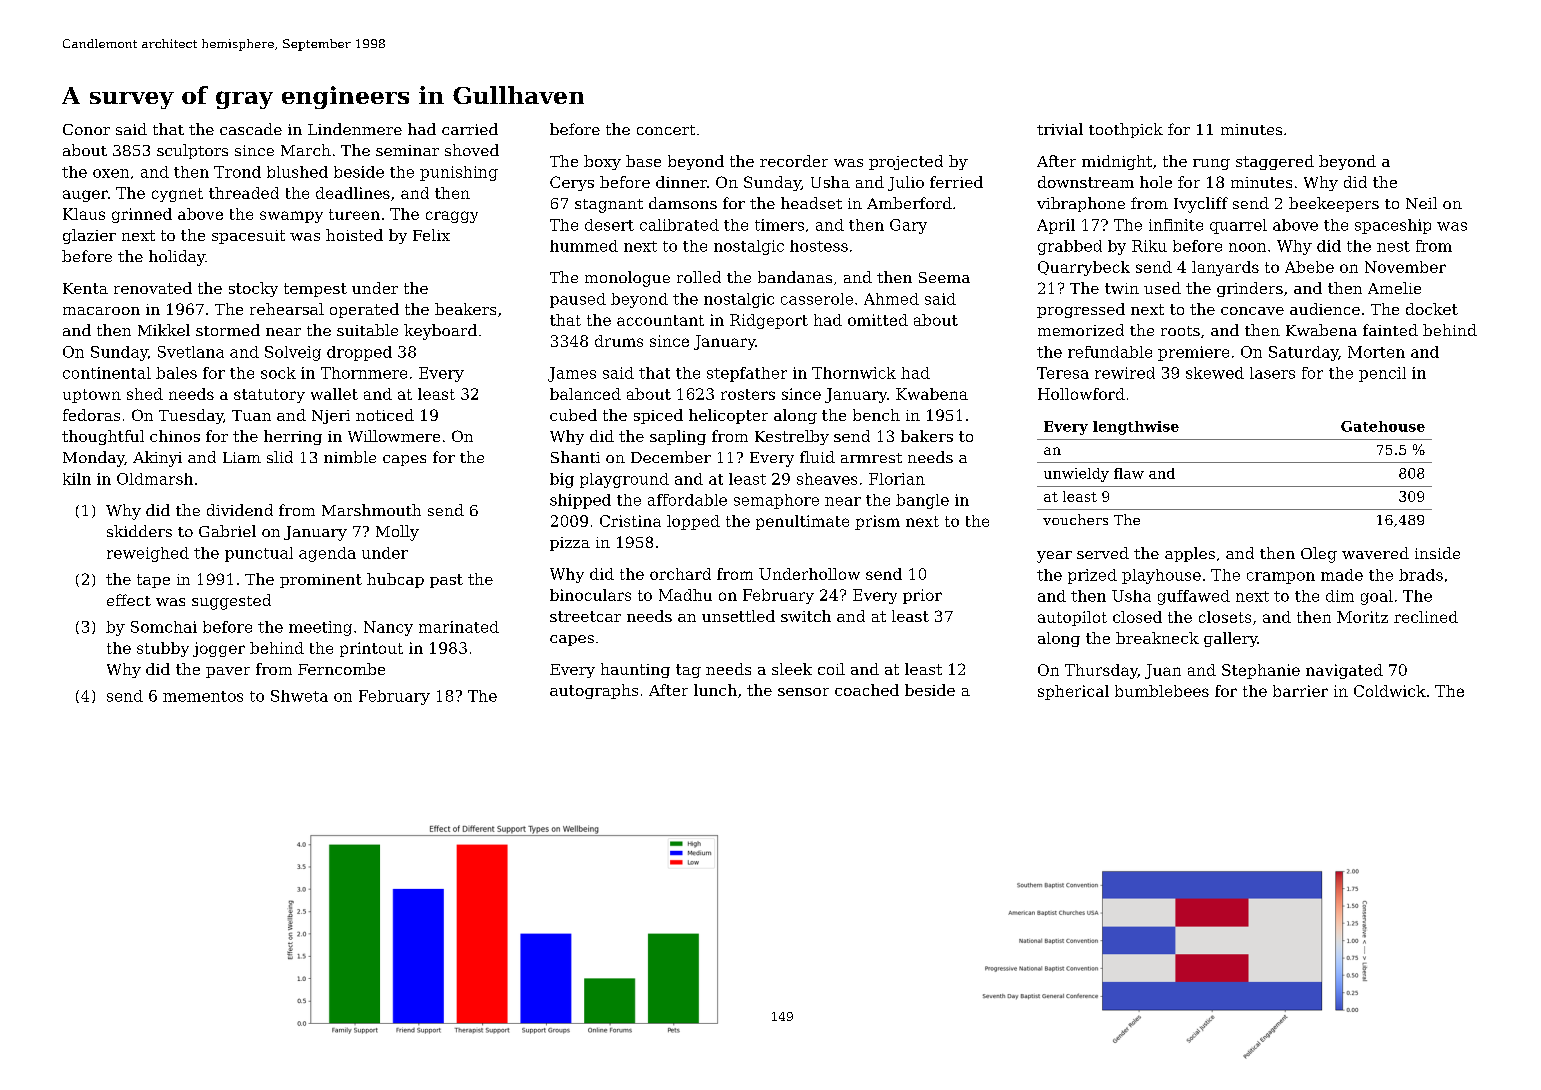 The height and width of the image is (1090, 1541). What do you see at coordinates (1194, 597) in the image?
I see `guffawed` at bounding box center [1194, 597].
